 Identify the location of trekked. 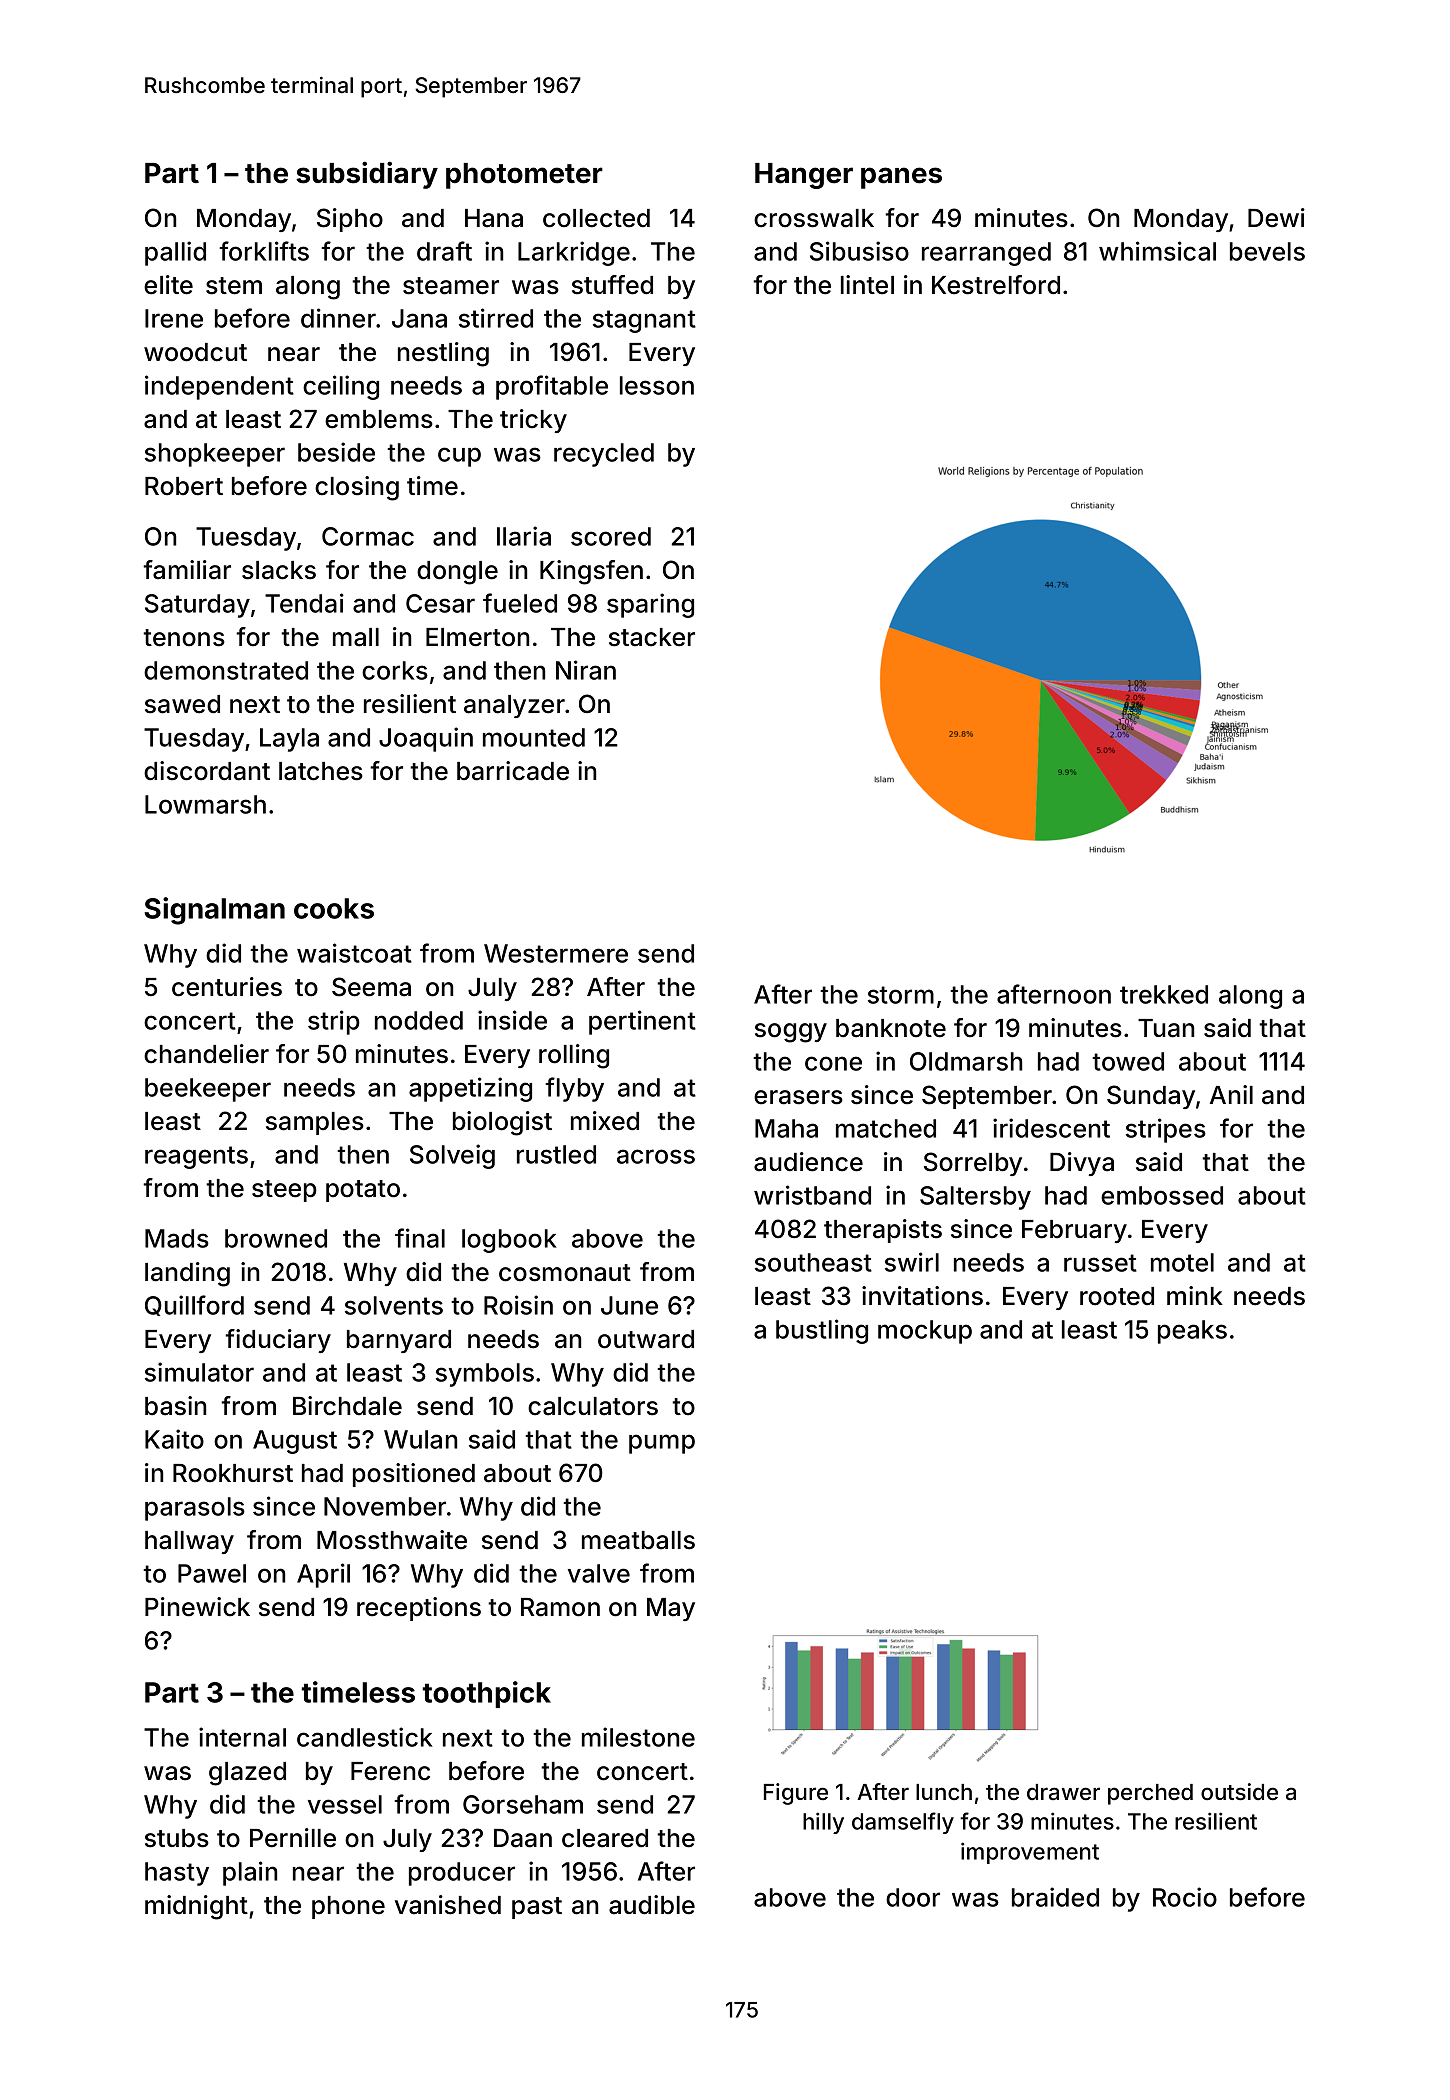
(1164, 994).
